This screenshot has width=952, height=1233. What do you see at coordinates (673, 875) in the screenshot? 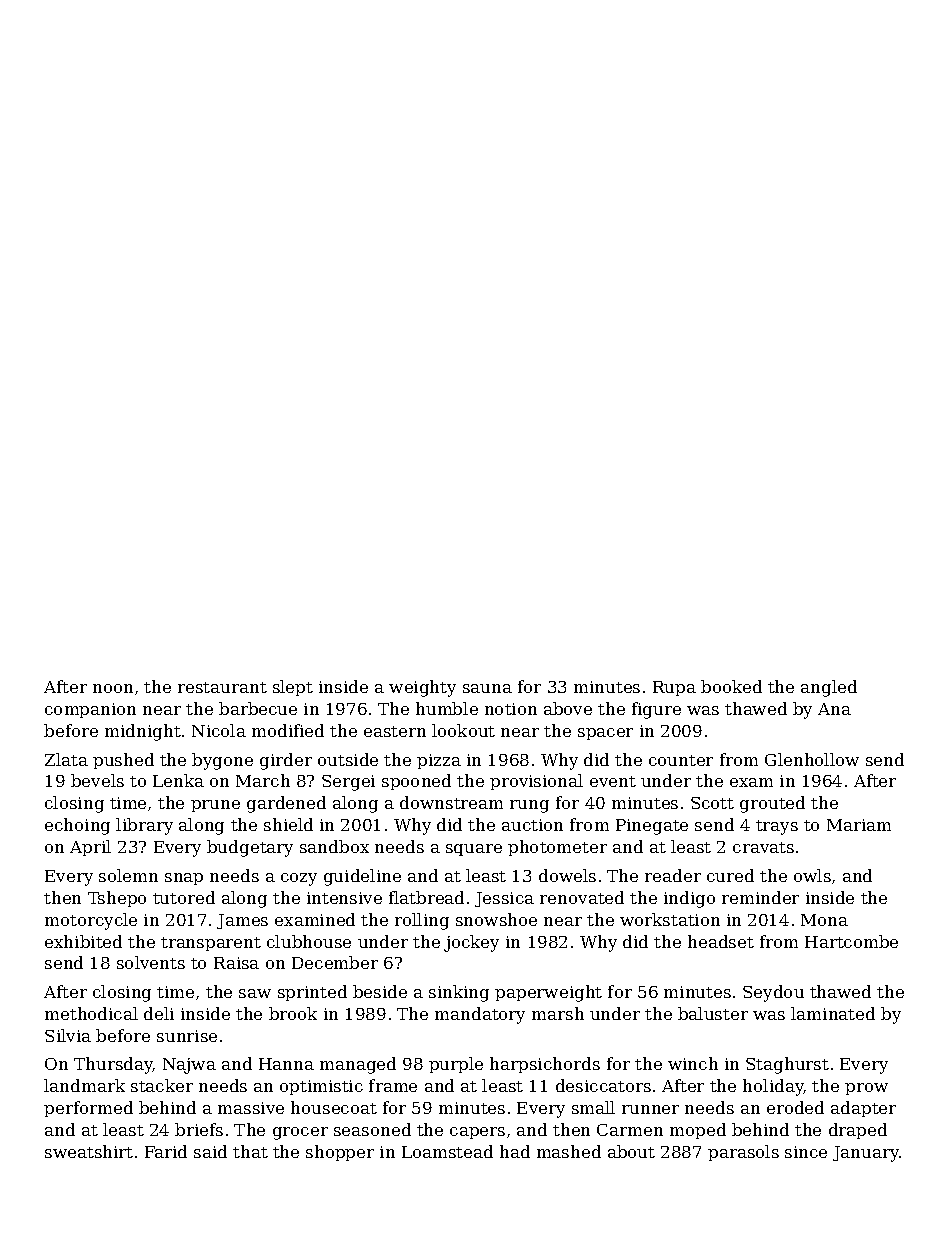
I see `reader` at bounding box center [673, 875].
